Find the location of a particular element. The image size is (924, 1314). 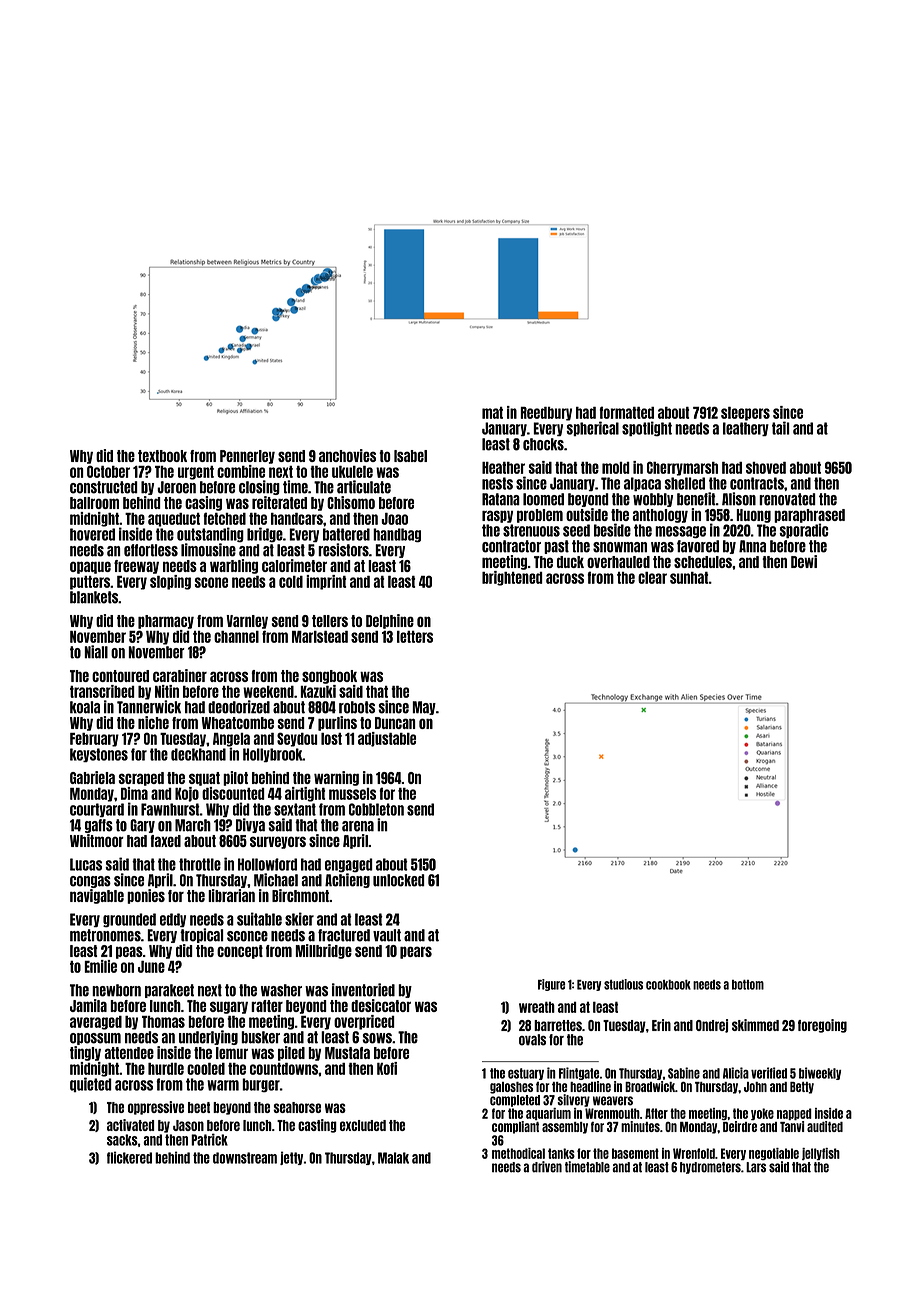

flickered is located at coordinates (129, 1157).
